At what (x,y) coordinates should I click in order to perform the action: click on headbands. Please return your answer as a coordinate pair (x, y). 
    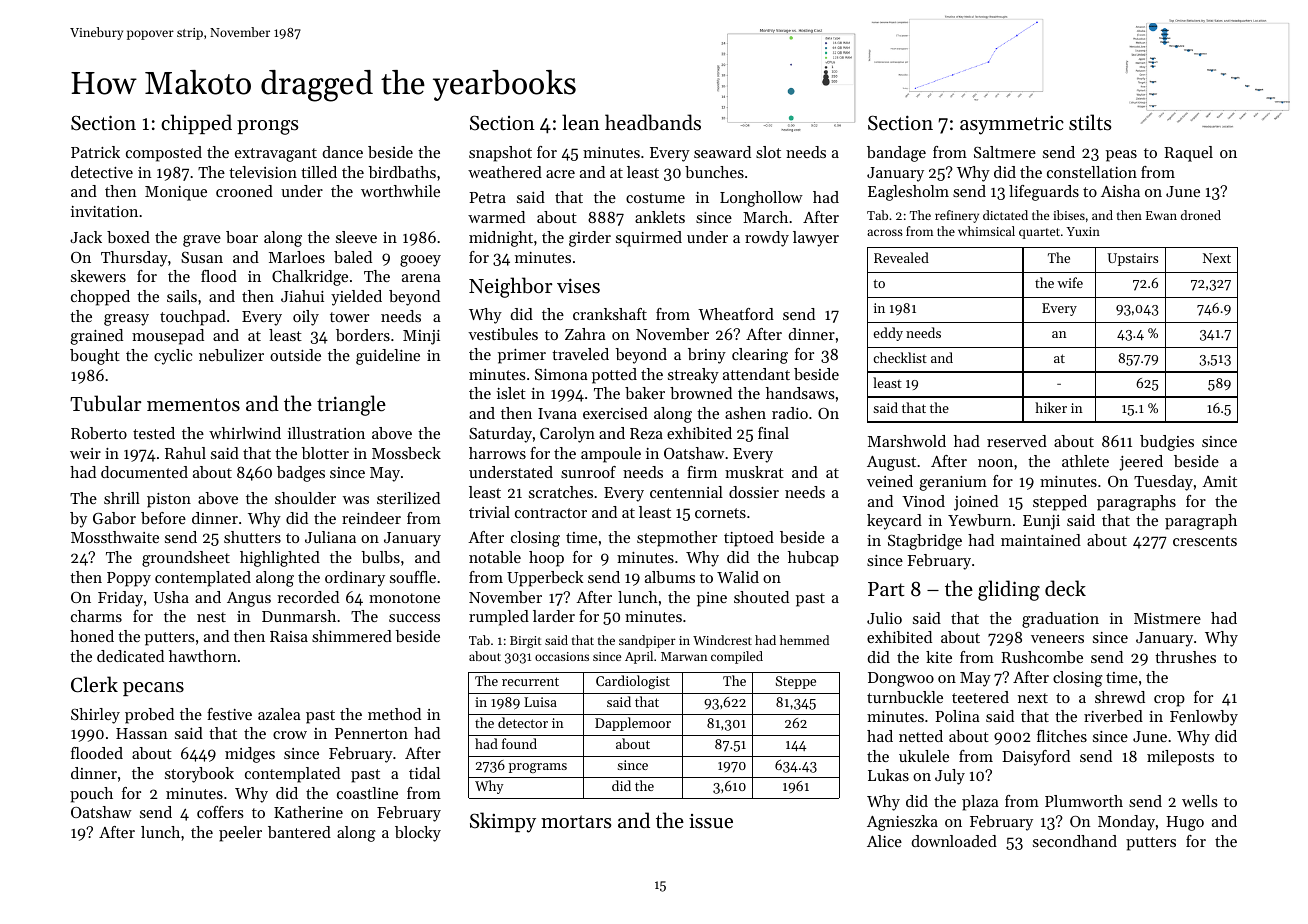
    Looking at the image, I should click on (653, 122).
